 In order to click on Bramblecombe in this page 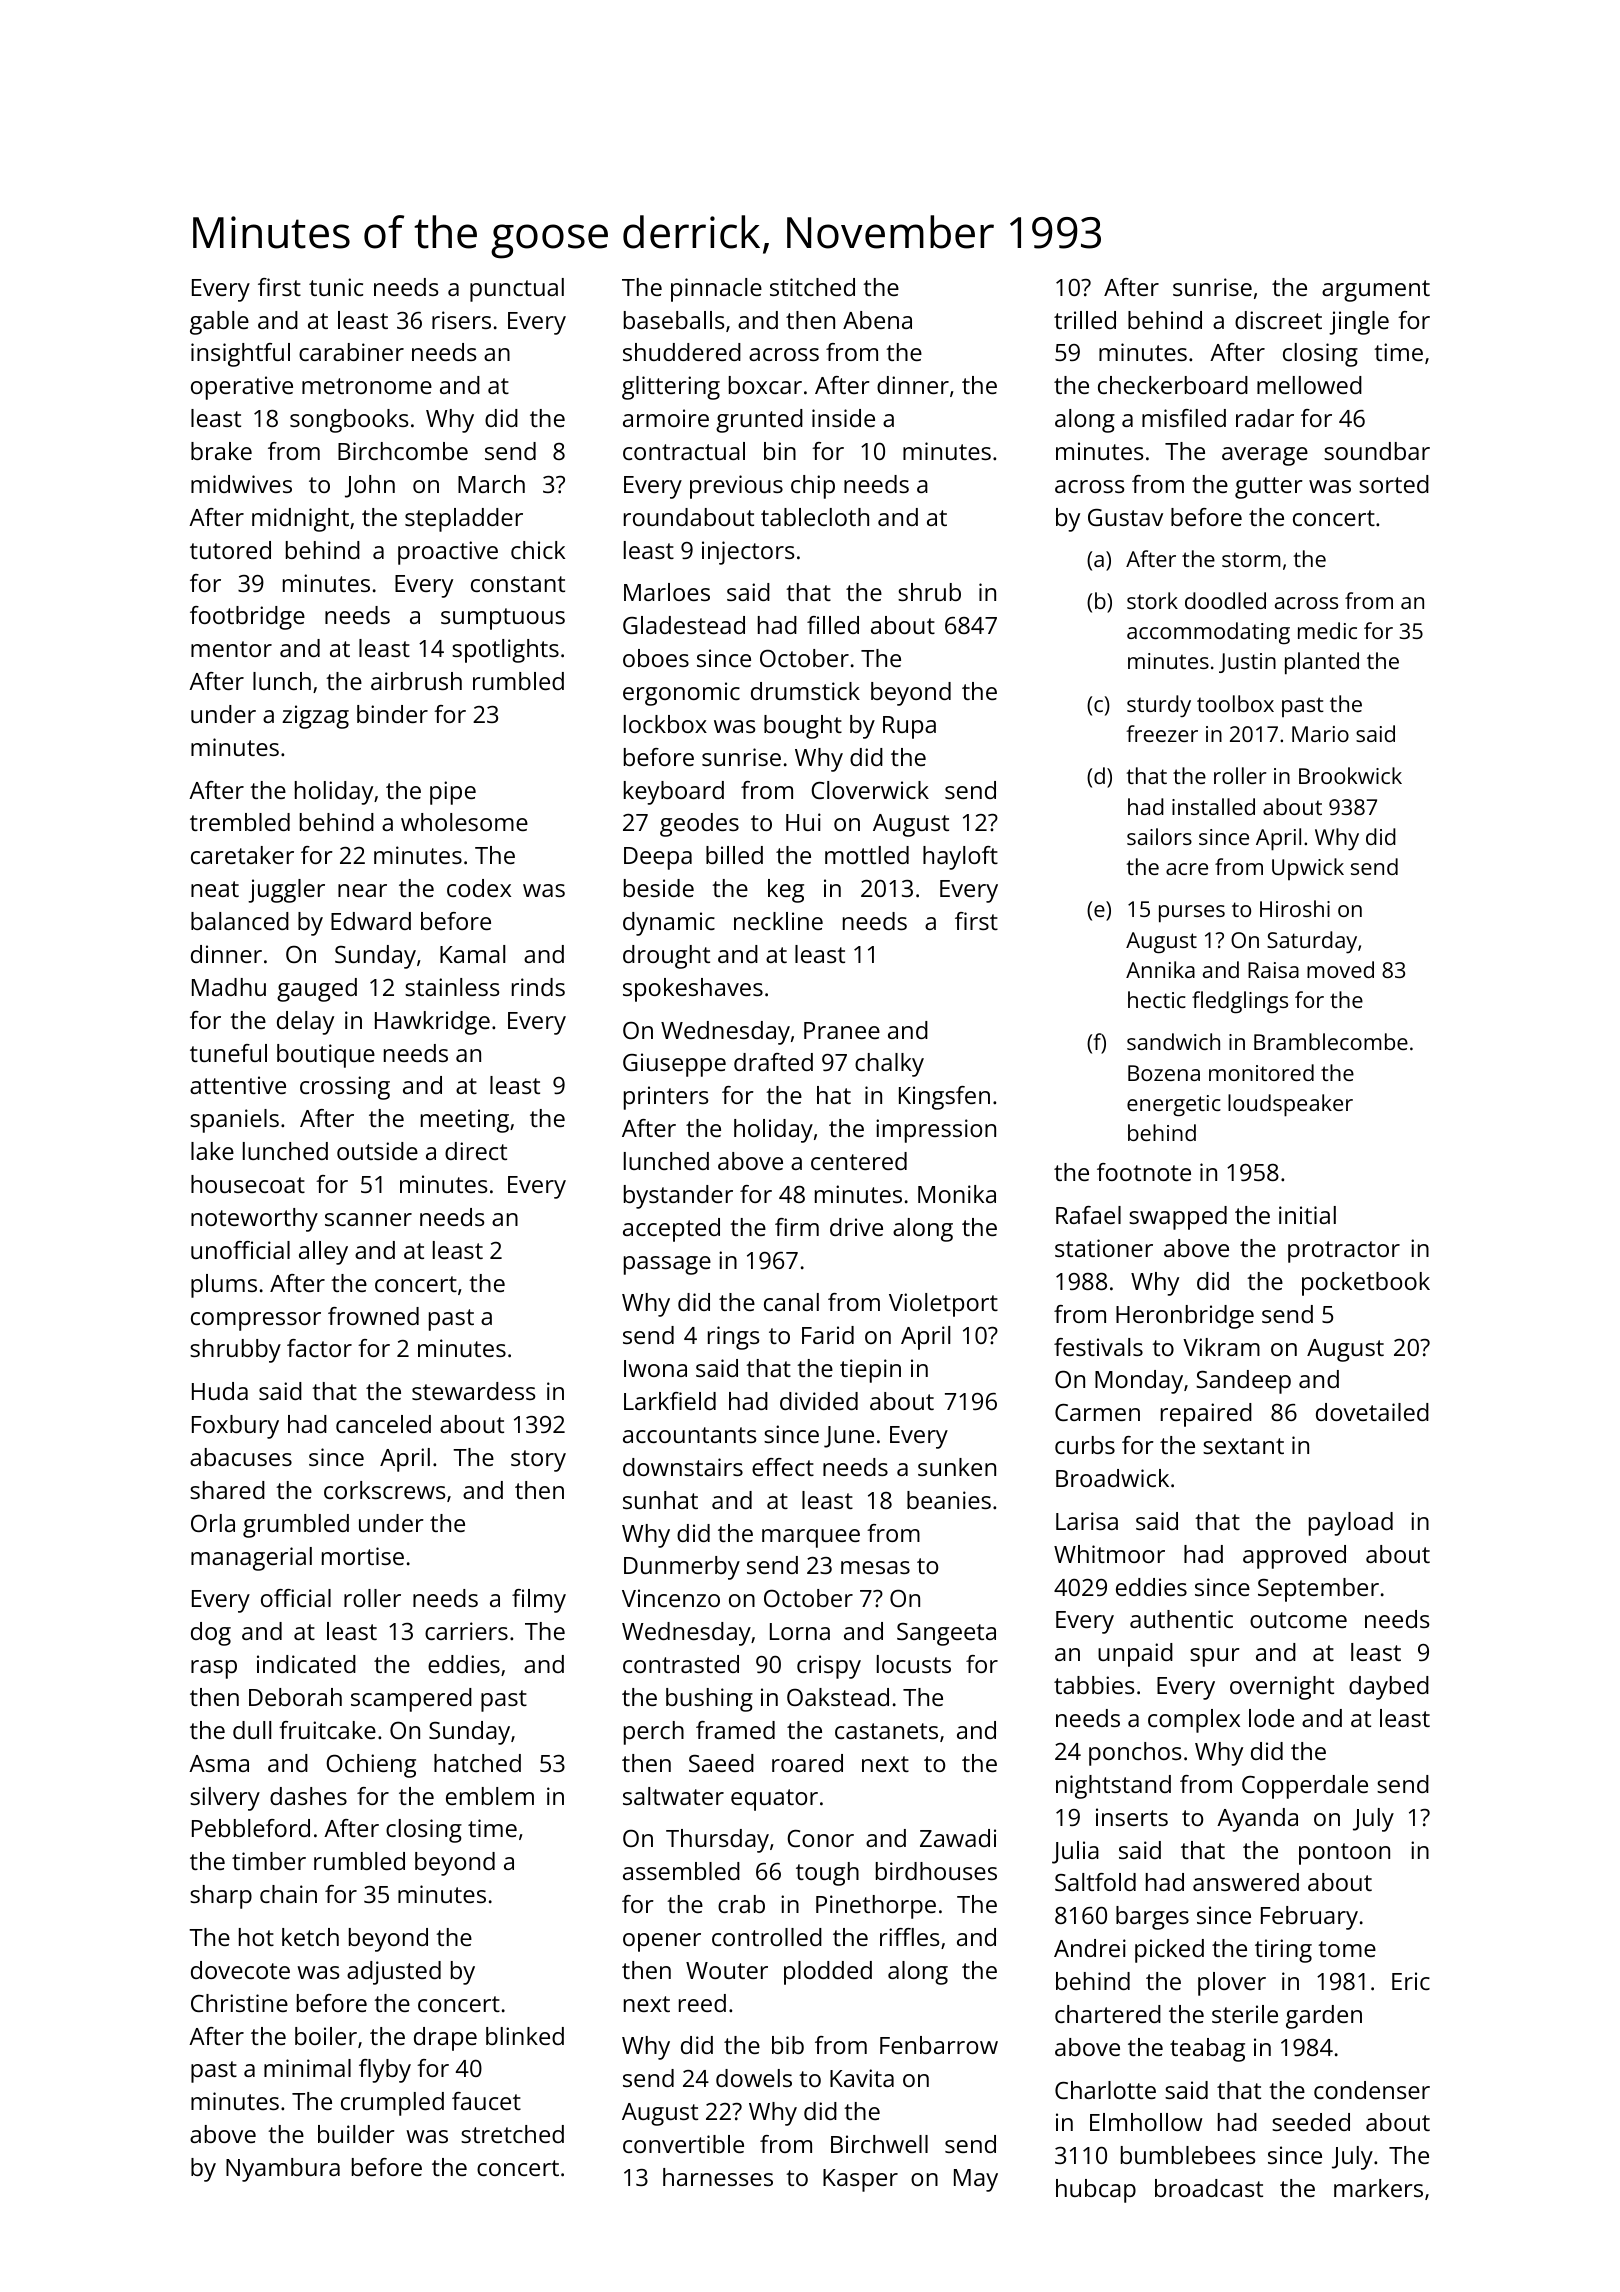, I will do `click(1331, 1041)`.
